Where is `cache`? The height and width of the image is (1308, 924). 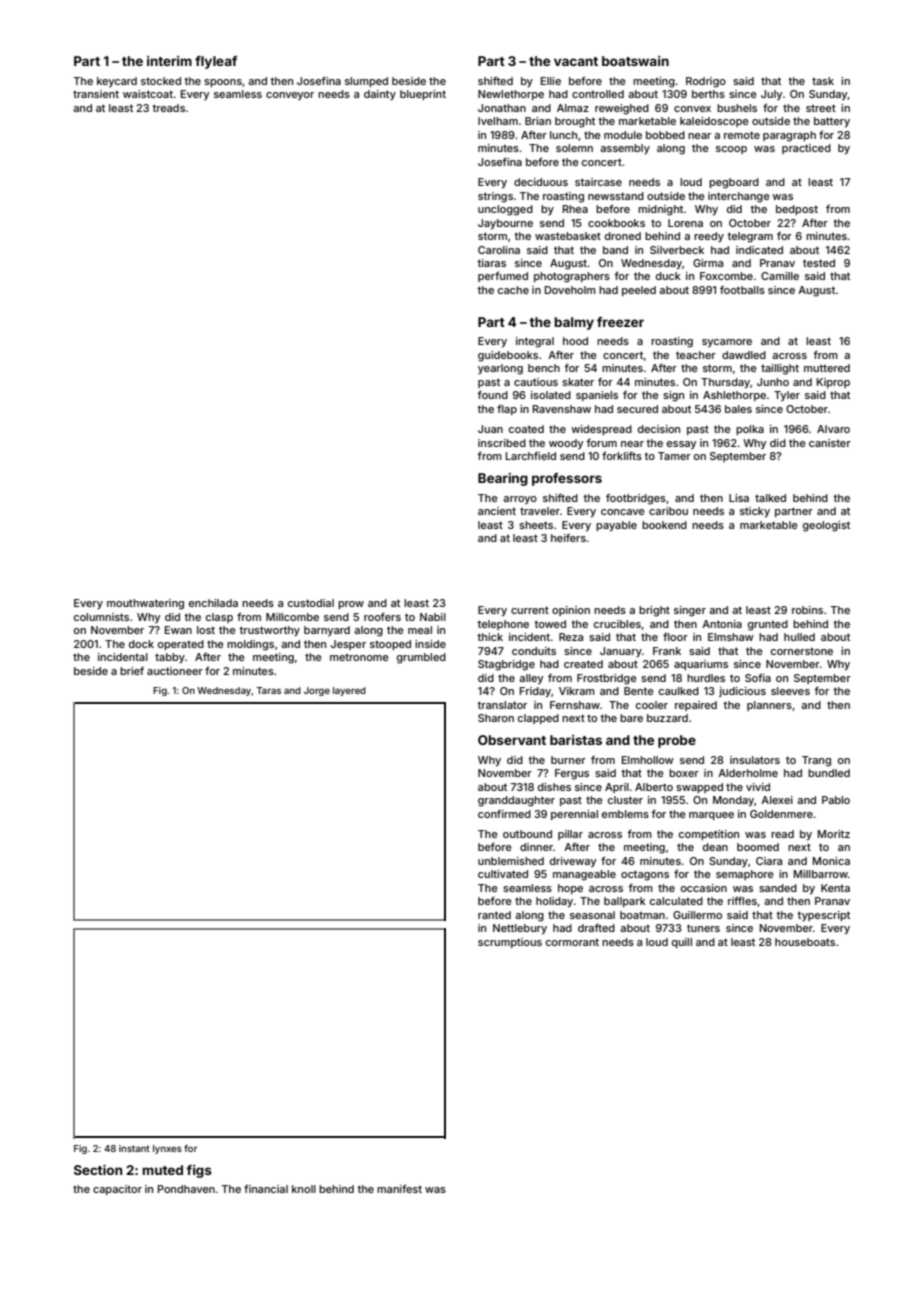
cache is located at coordinates (513, 290).
